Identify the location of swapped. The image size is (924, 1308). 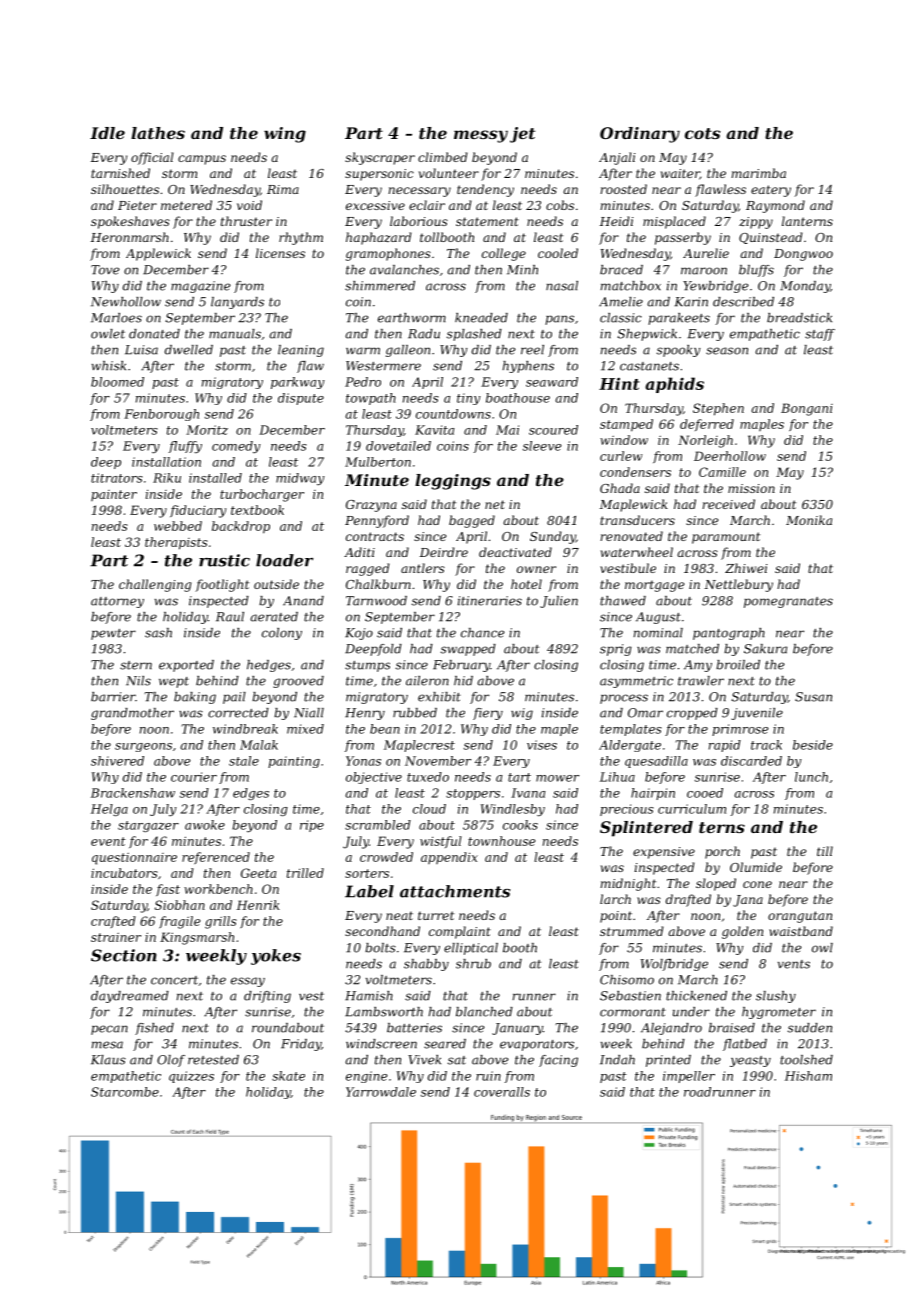
(468, 650).
